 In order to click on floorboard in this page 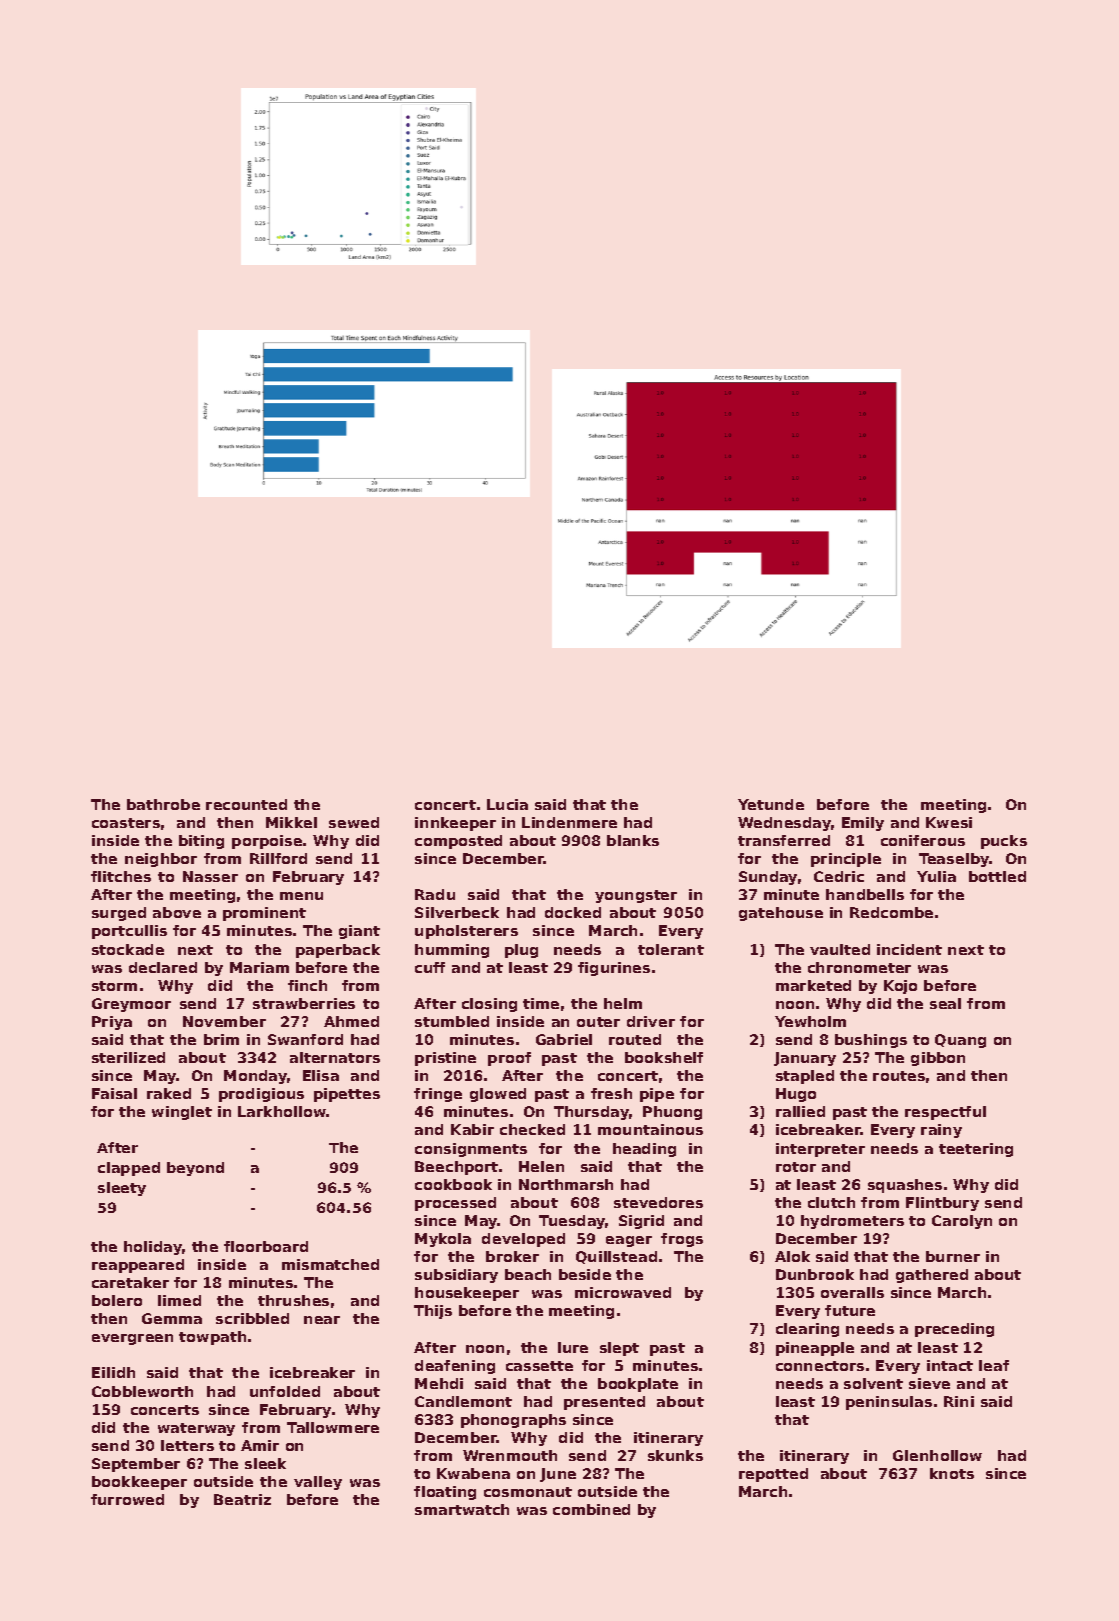, I will do `click(266, 1246)`.
